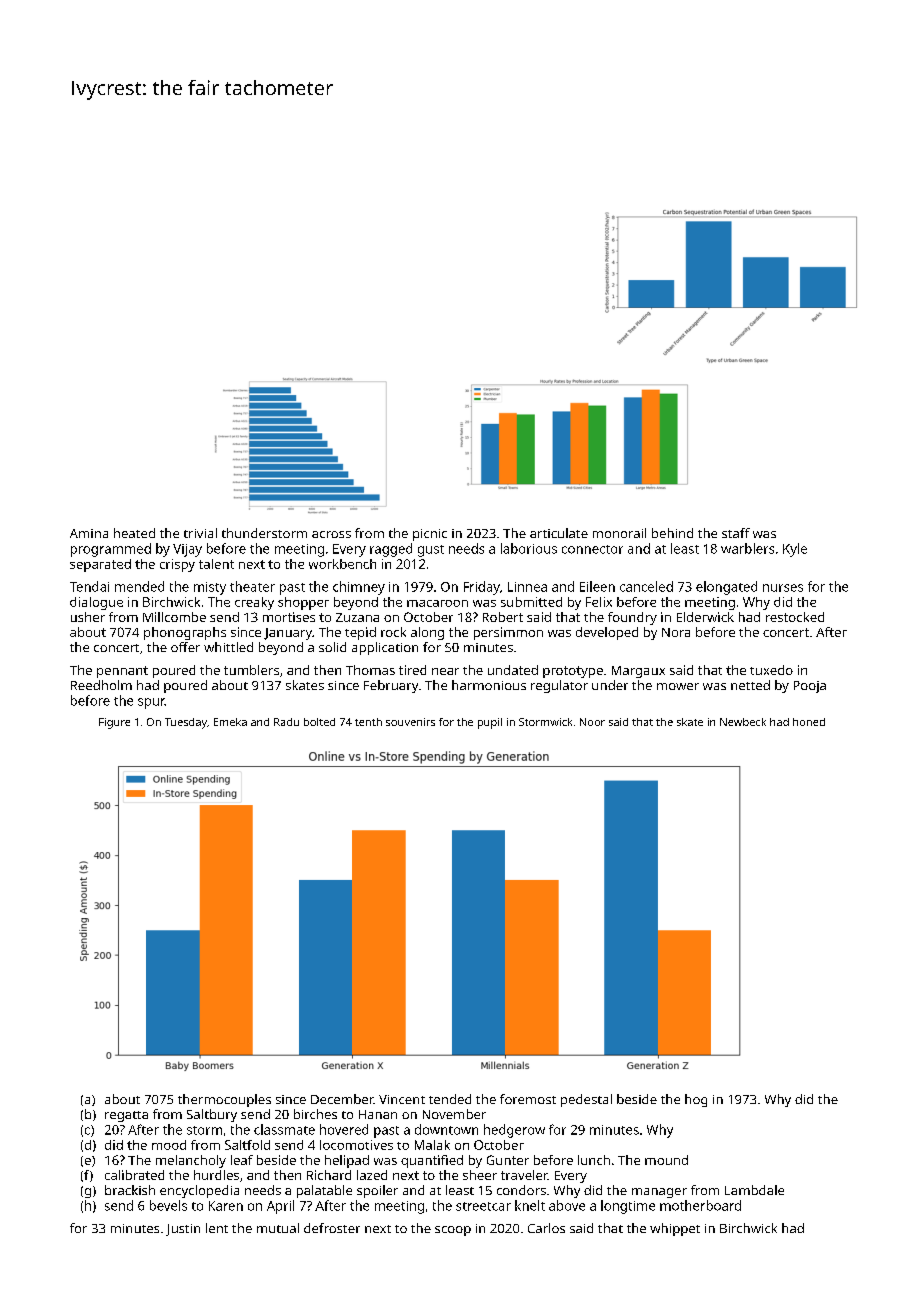 The image size is (924, 1308). What do you see at coordinates (736, 533) in the image?
I see `staff` at bounding box center [736, 533].
